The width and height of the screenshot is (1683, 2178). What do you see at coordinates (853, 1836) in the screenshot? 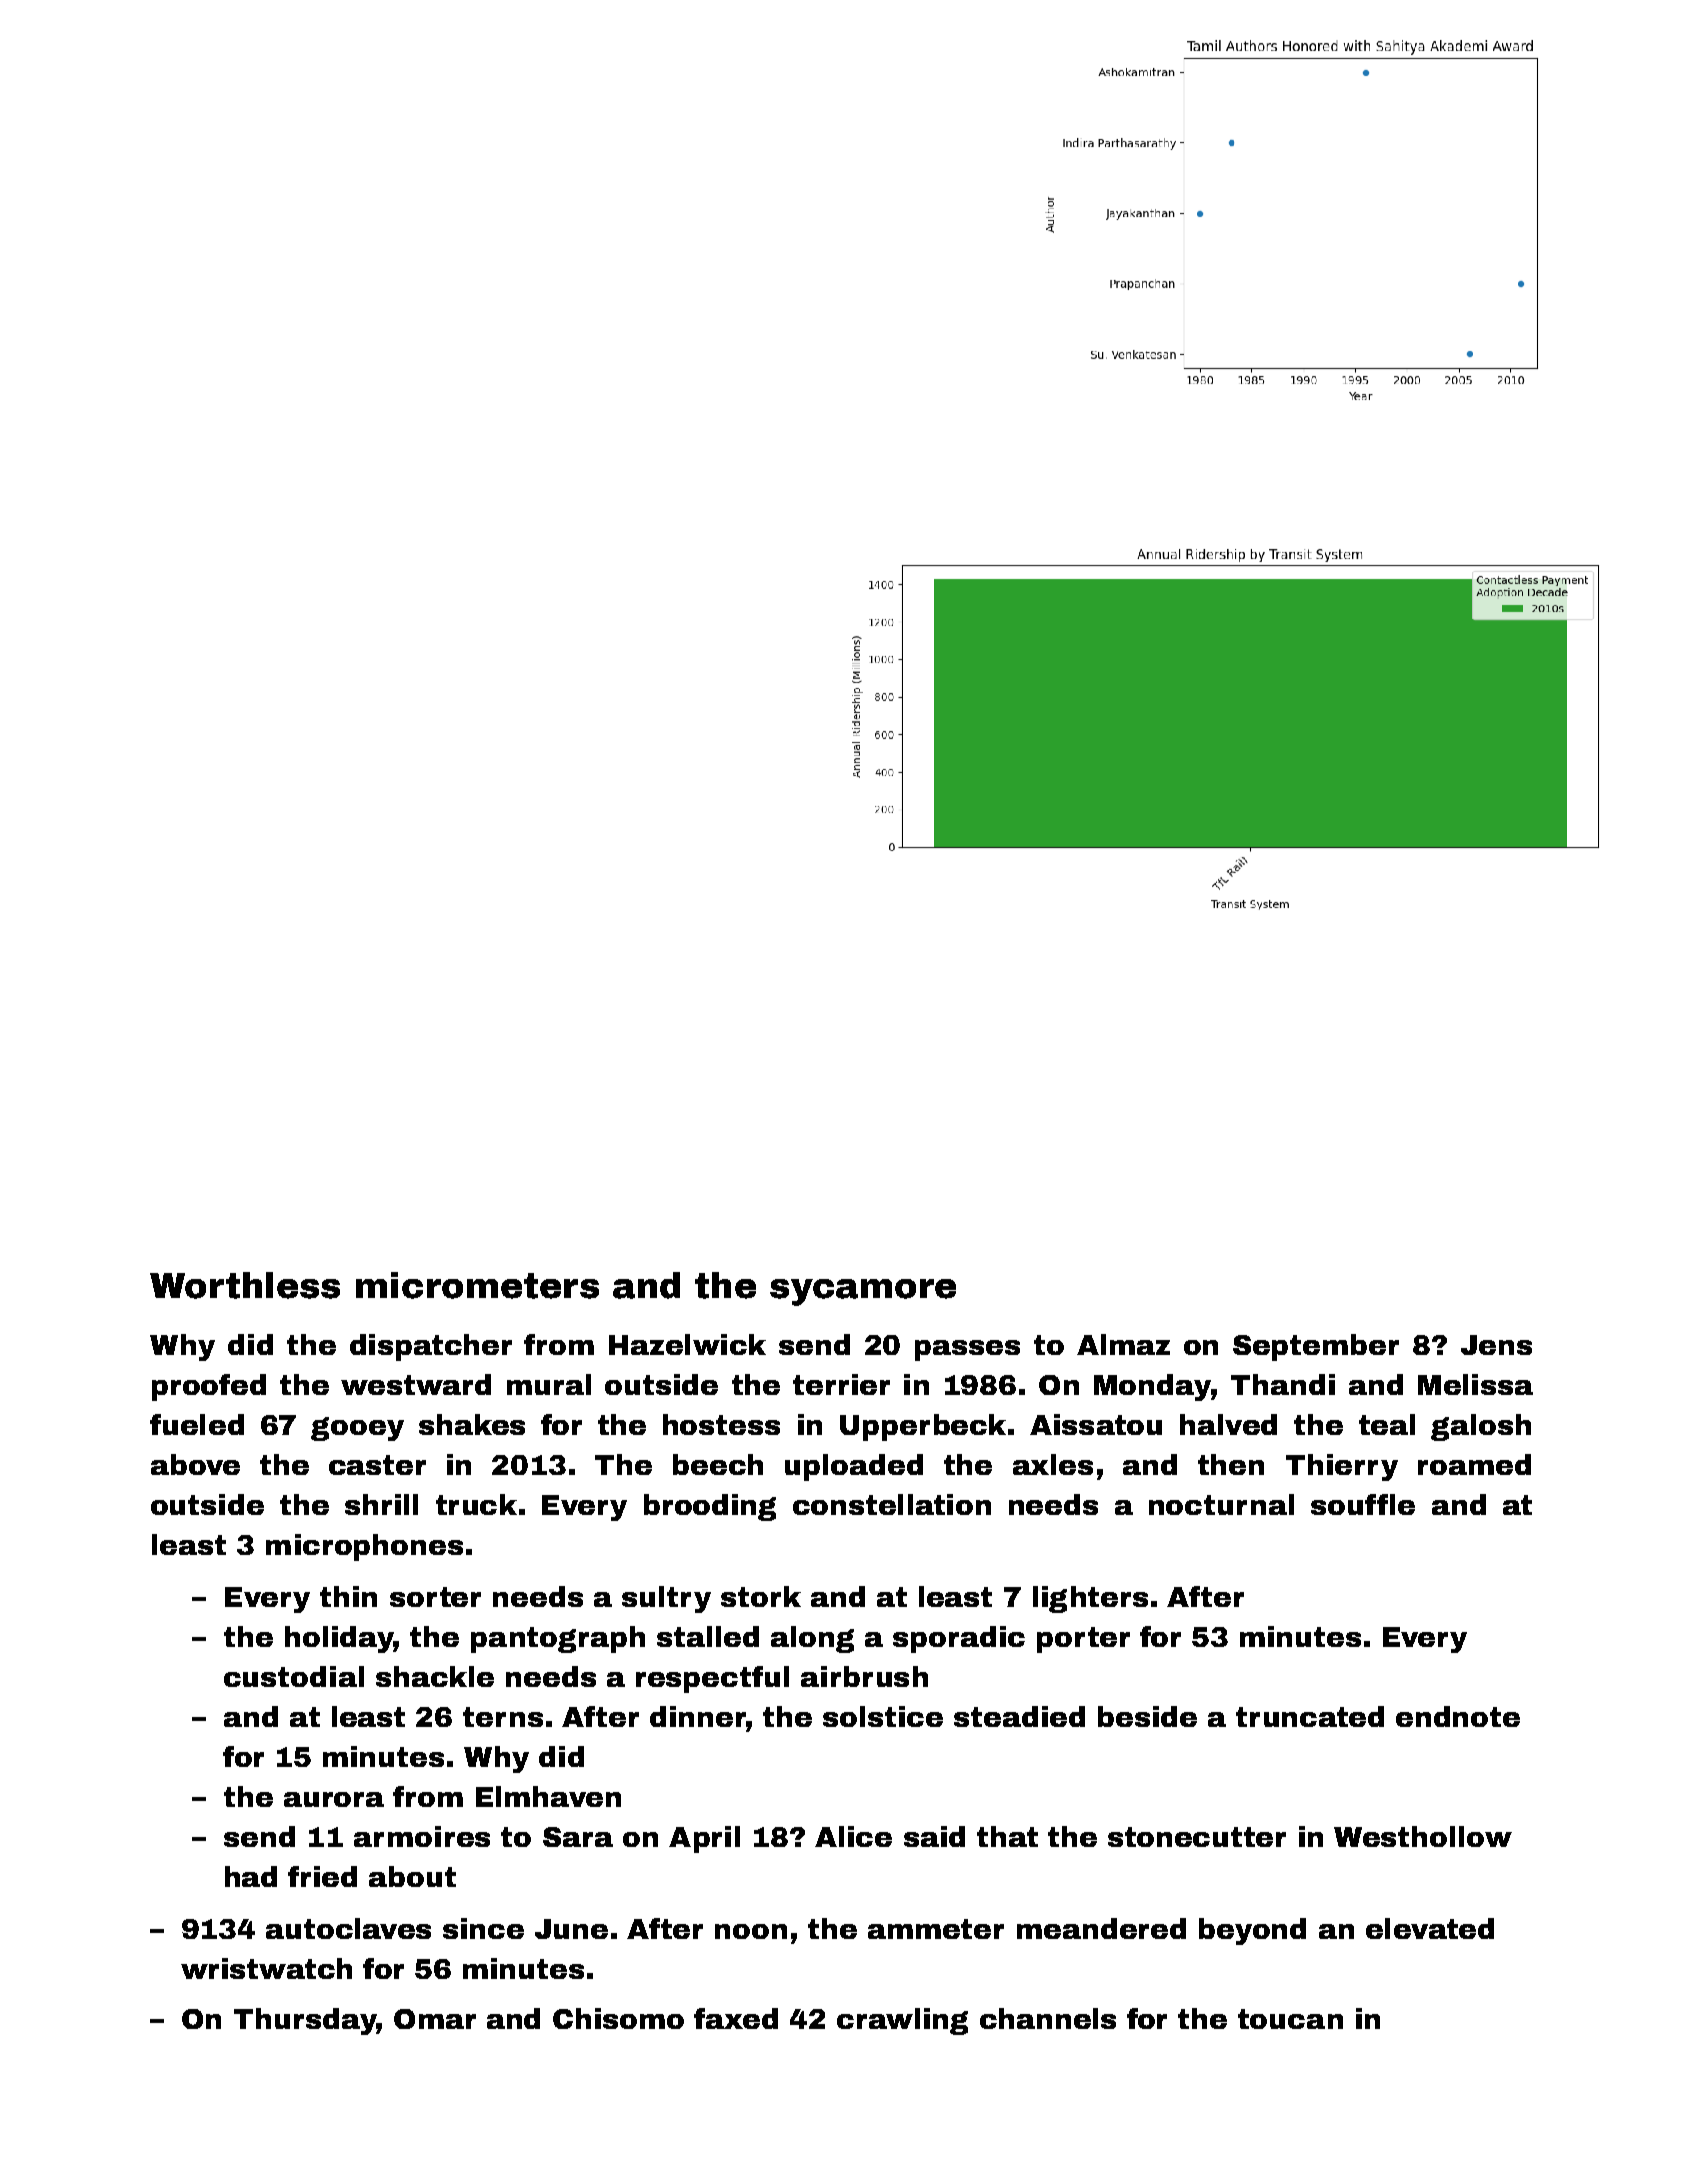
I see `Alice` at bounding box center [853, 1836].
